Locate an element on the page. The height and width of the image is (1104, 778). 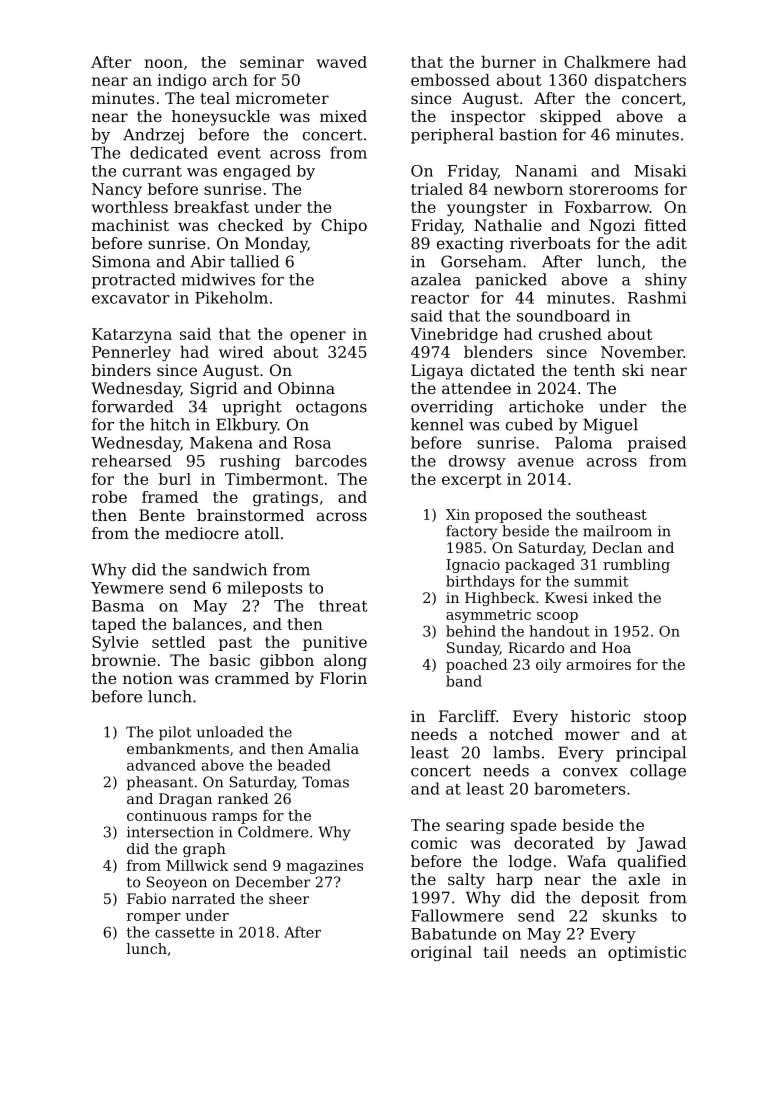
dispatchers is located at coordinates (640, 81).
